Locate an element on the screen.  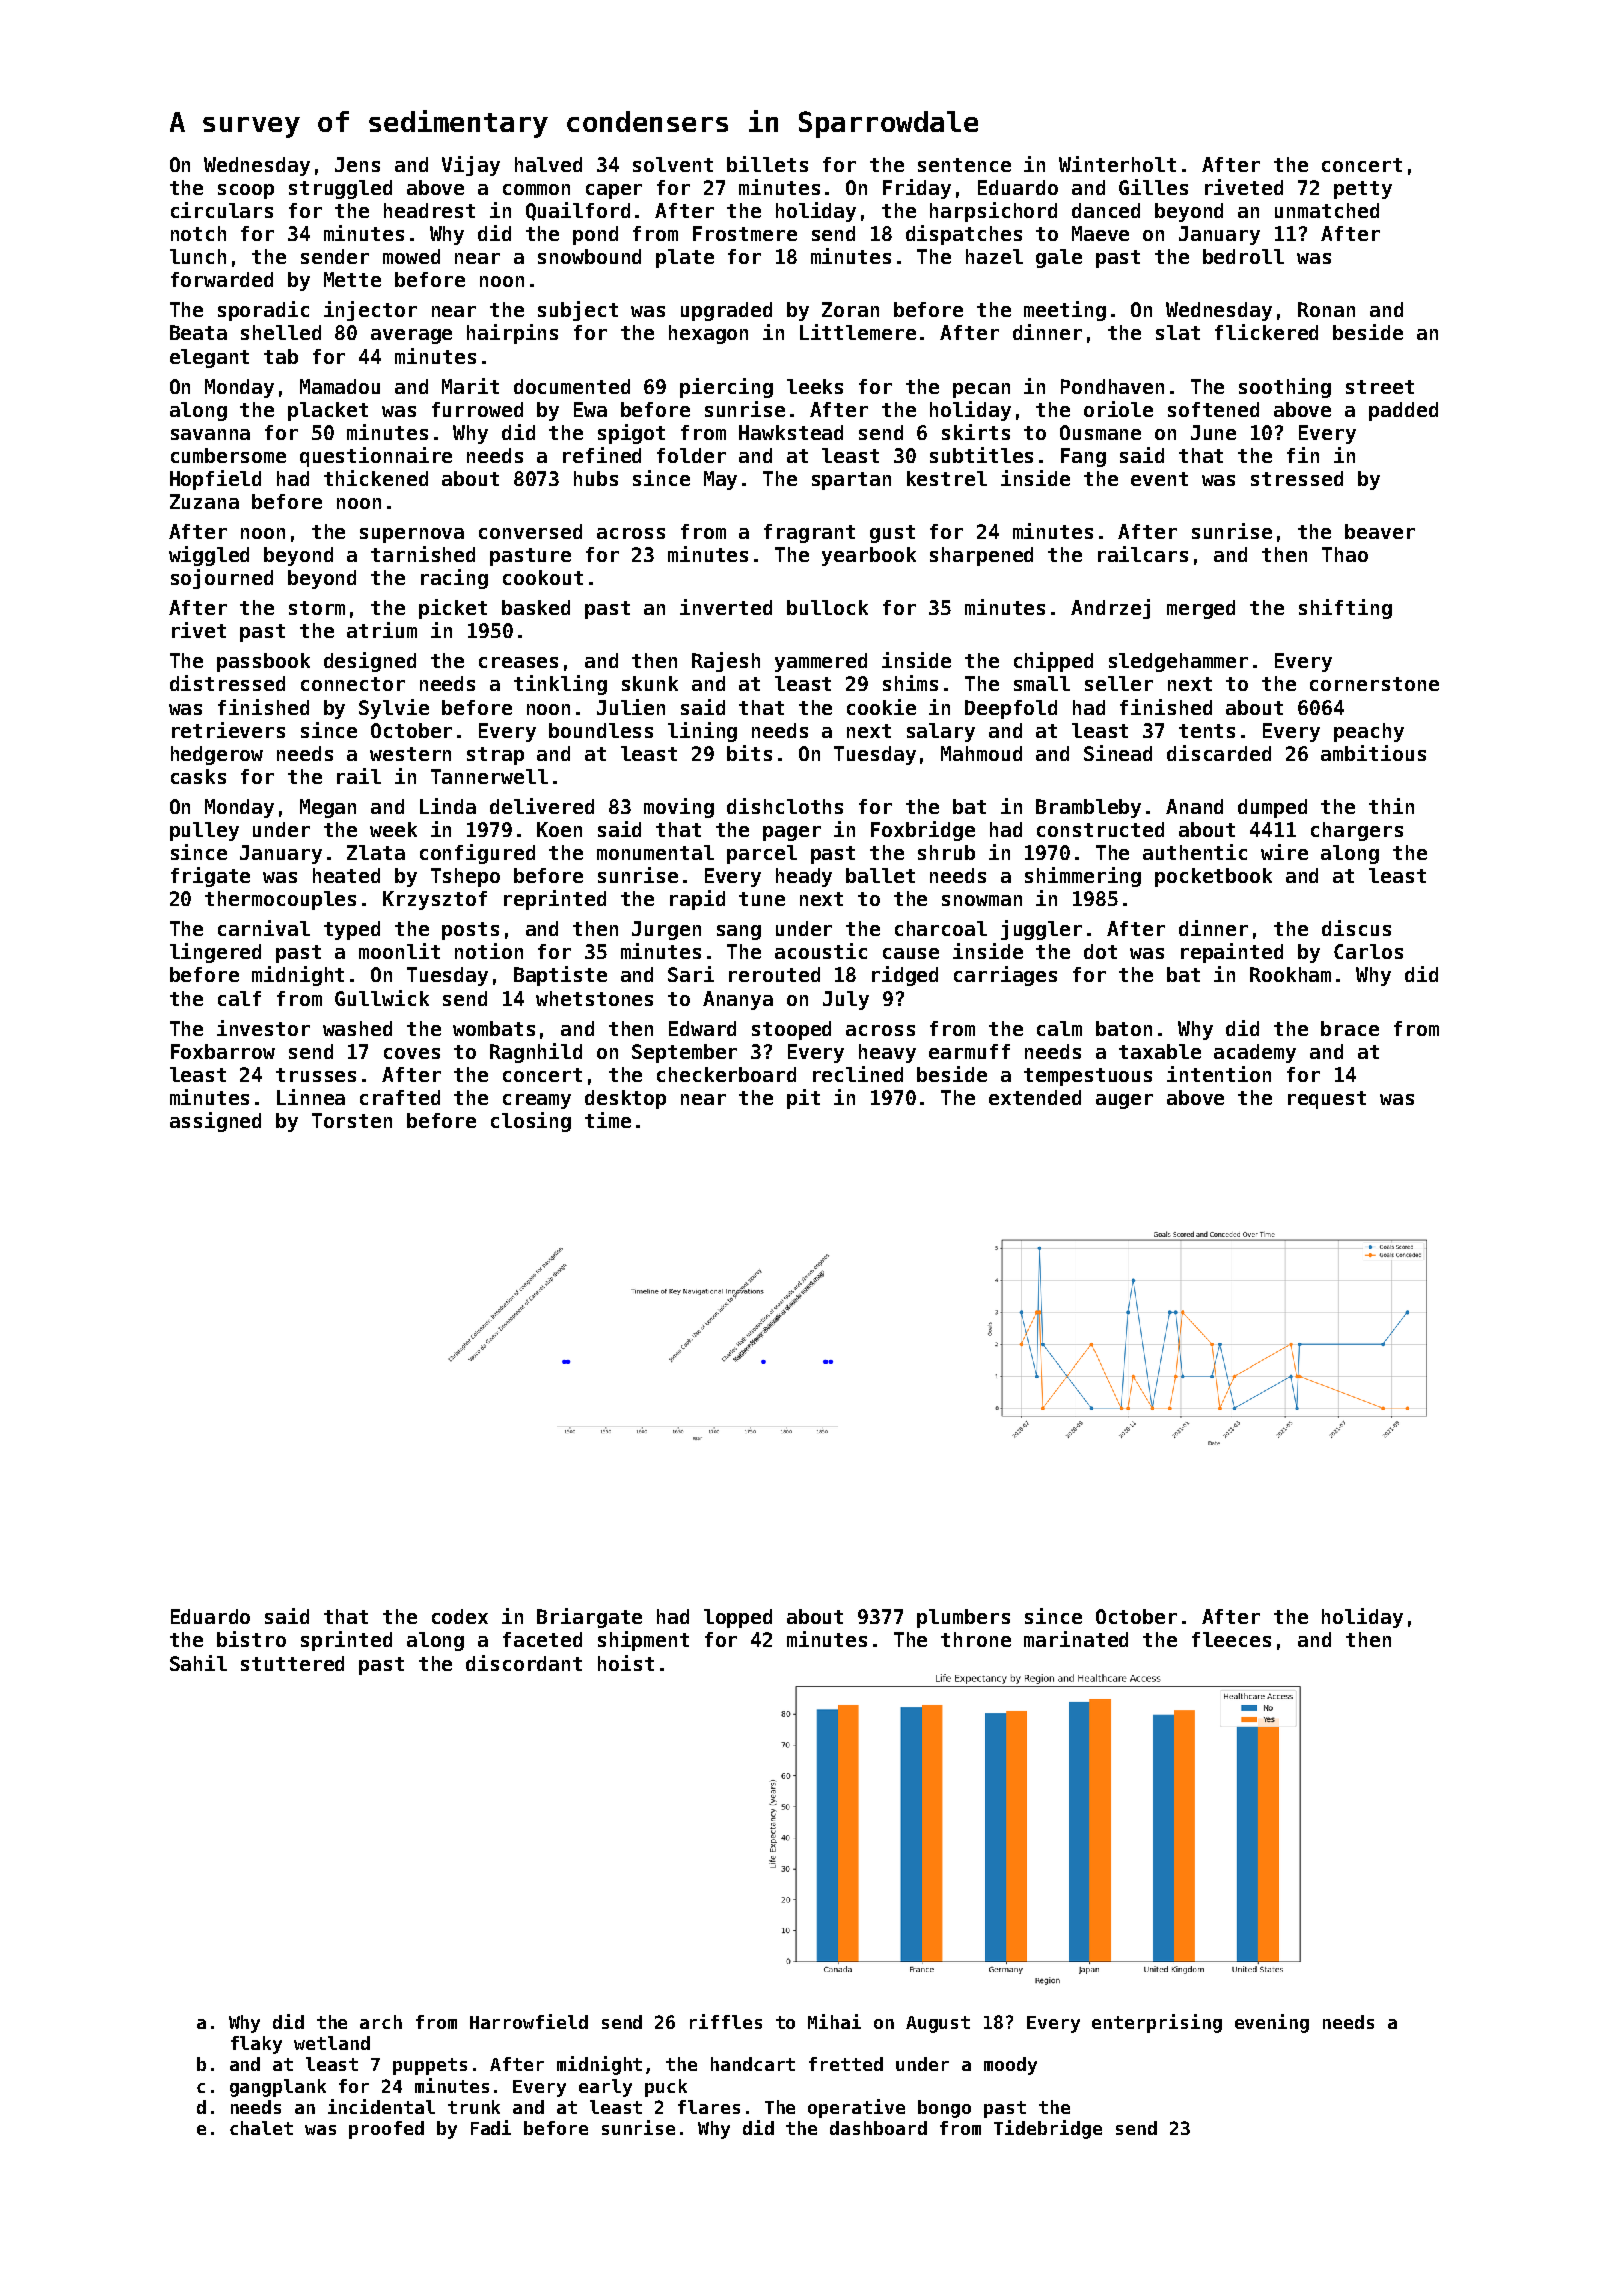
petty is located at coordinates (1363, 190).
